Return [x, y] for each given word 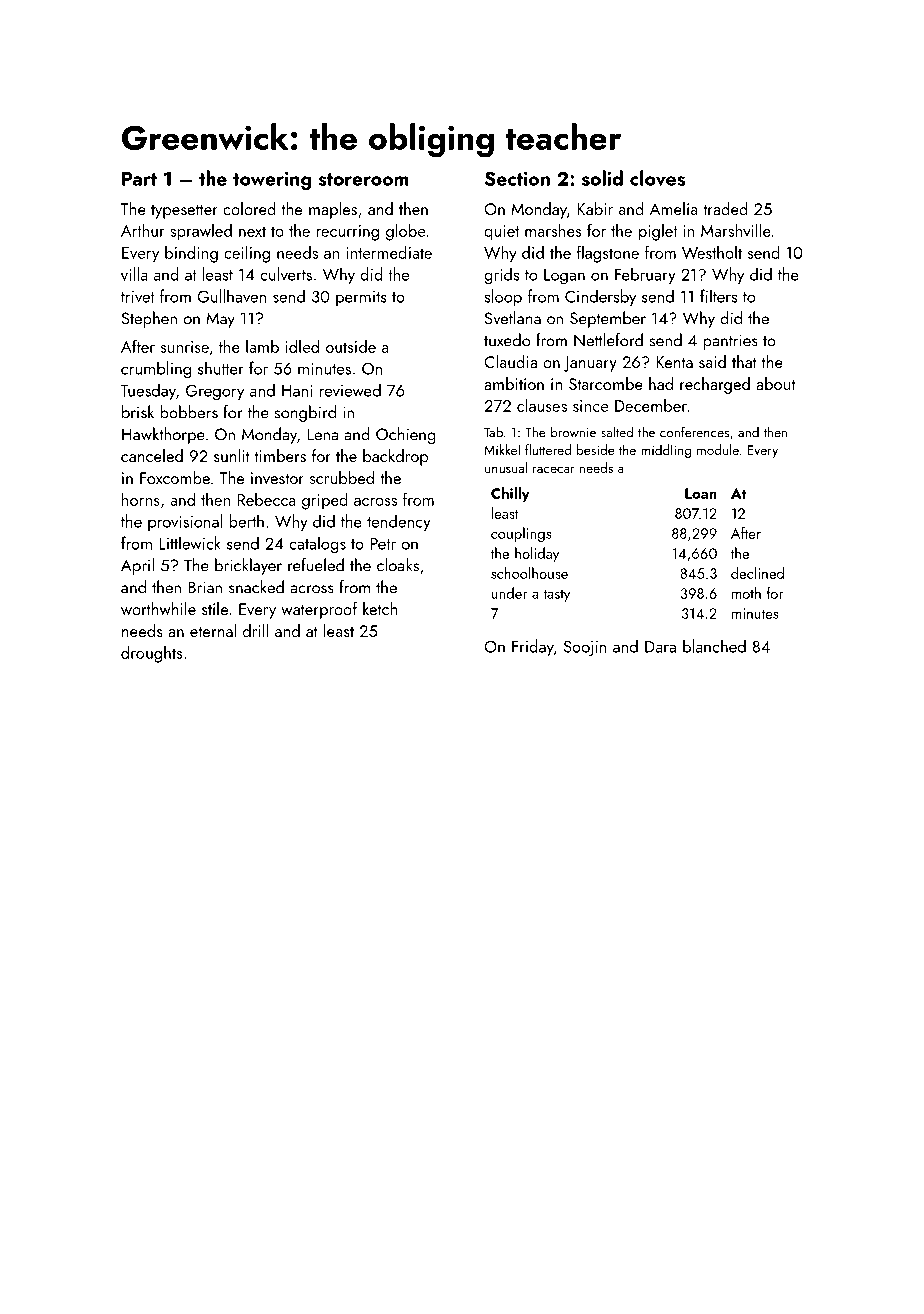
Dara [660, 647]
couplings [521, 534]
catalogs [317, 545]
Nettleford [608, 340]
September [608, 319]
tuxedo [507, 340]
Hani [297, 391]
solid [602, 178]
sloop [503, 297]
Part [139, 179]
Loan [701, 493]
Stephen [149, 319]
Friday [533, 647]
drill [256, 630]
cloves [657, 178]
